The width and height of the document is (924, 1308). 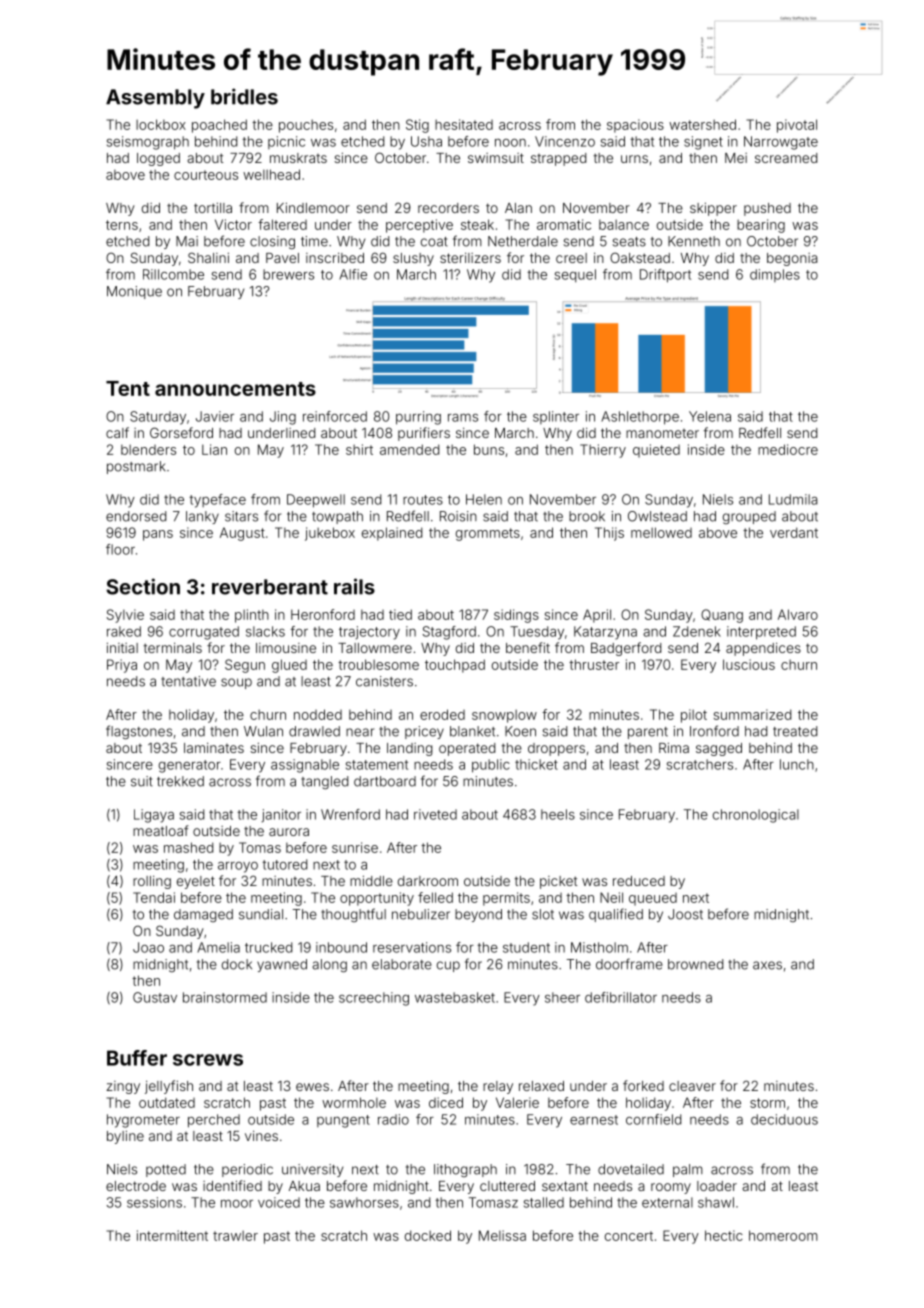 I want to click on Alfie, so click(x=353, y=274).
